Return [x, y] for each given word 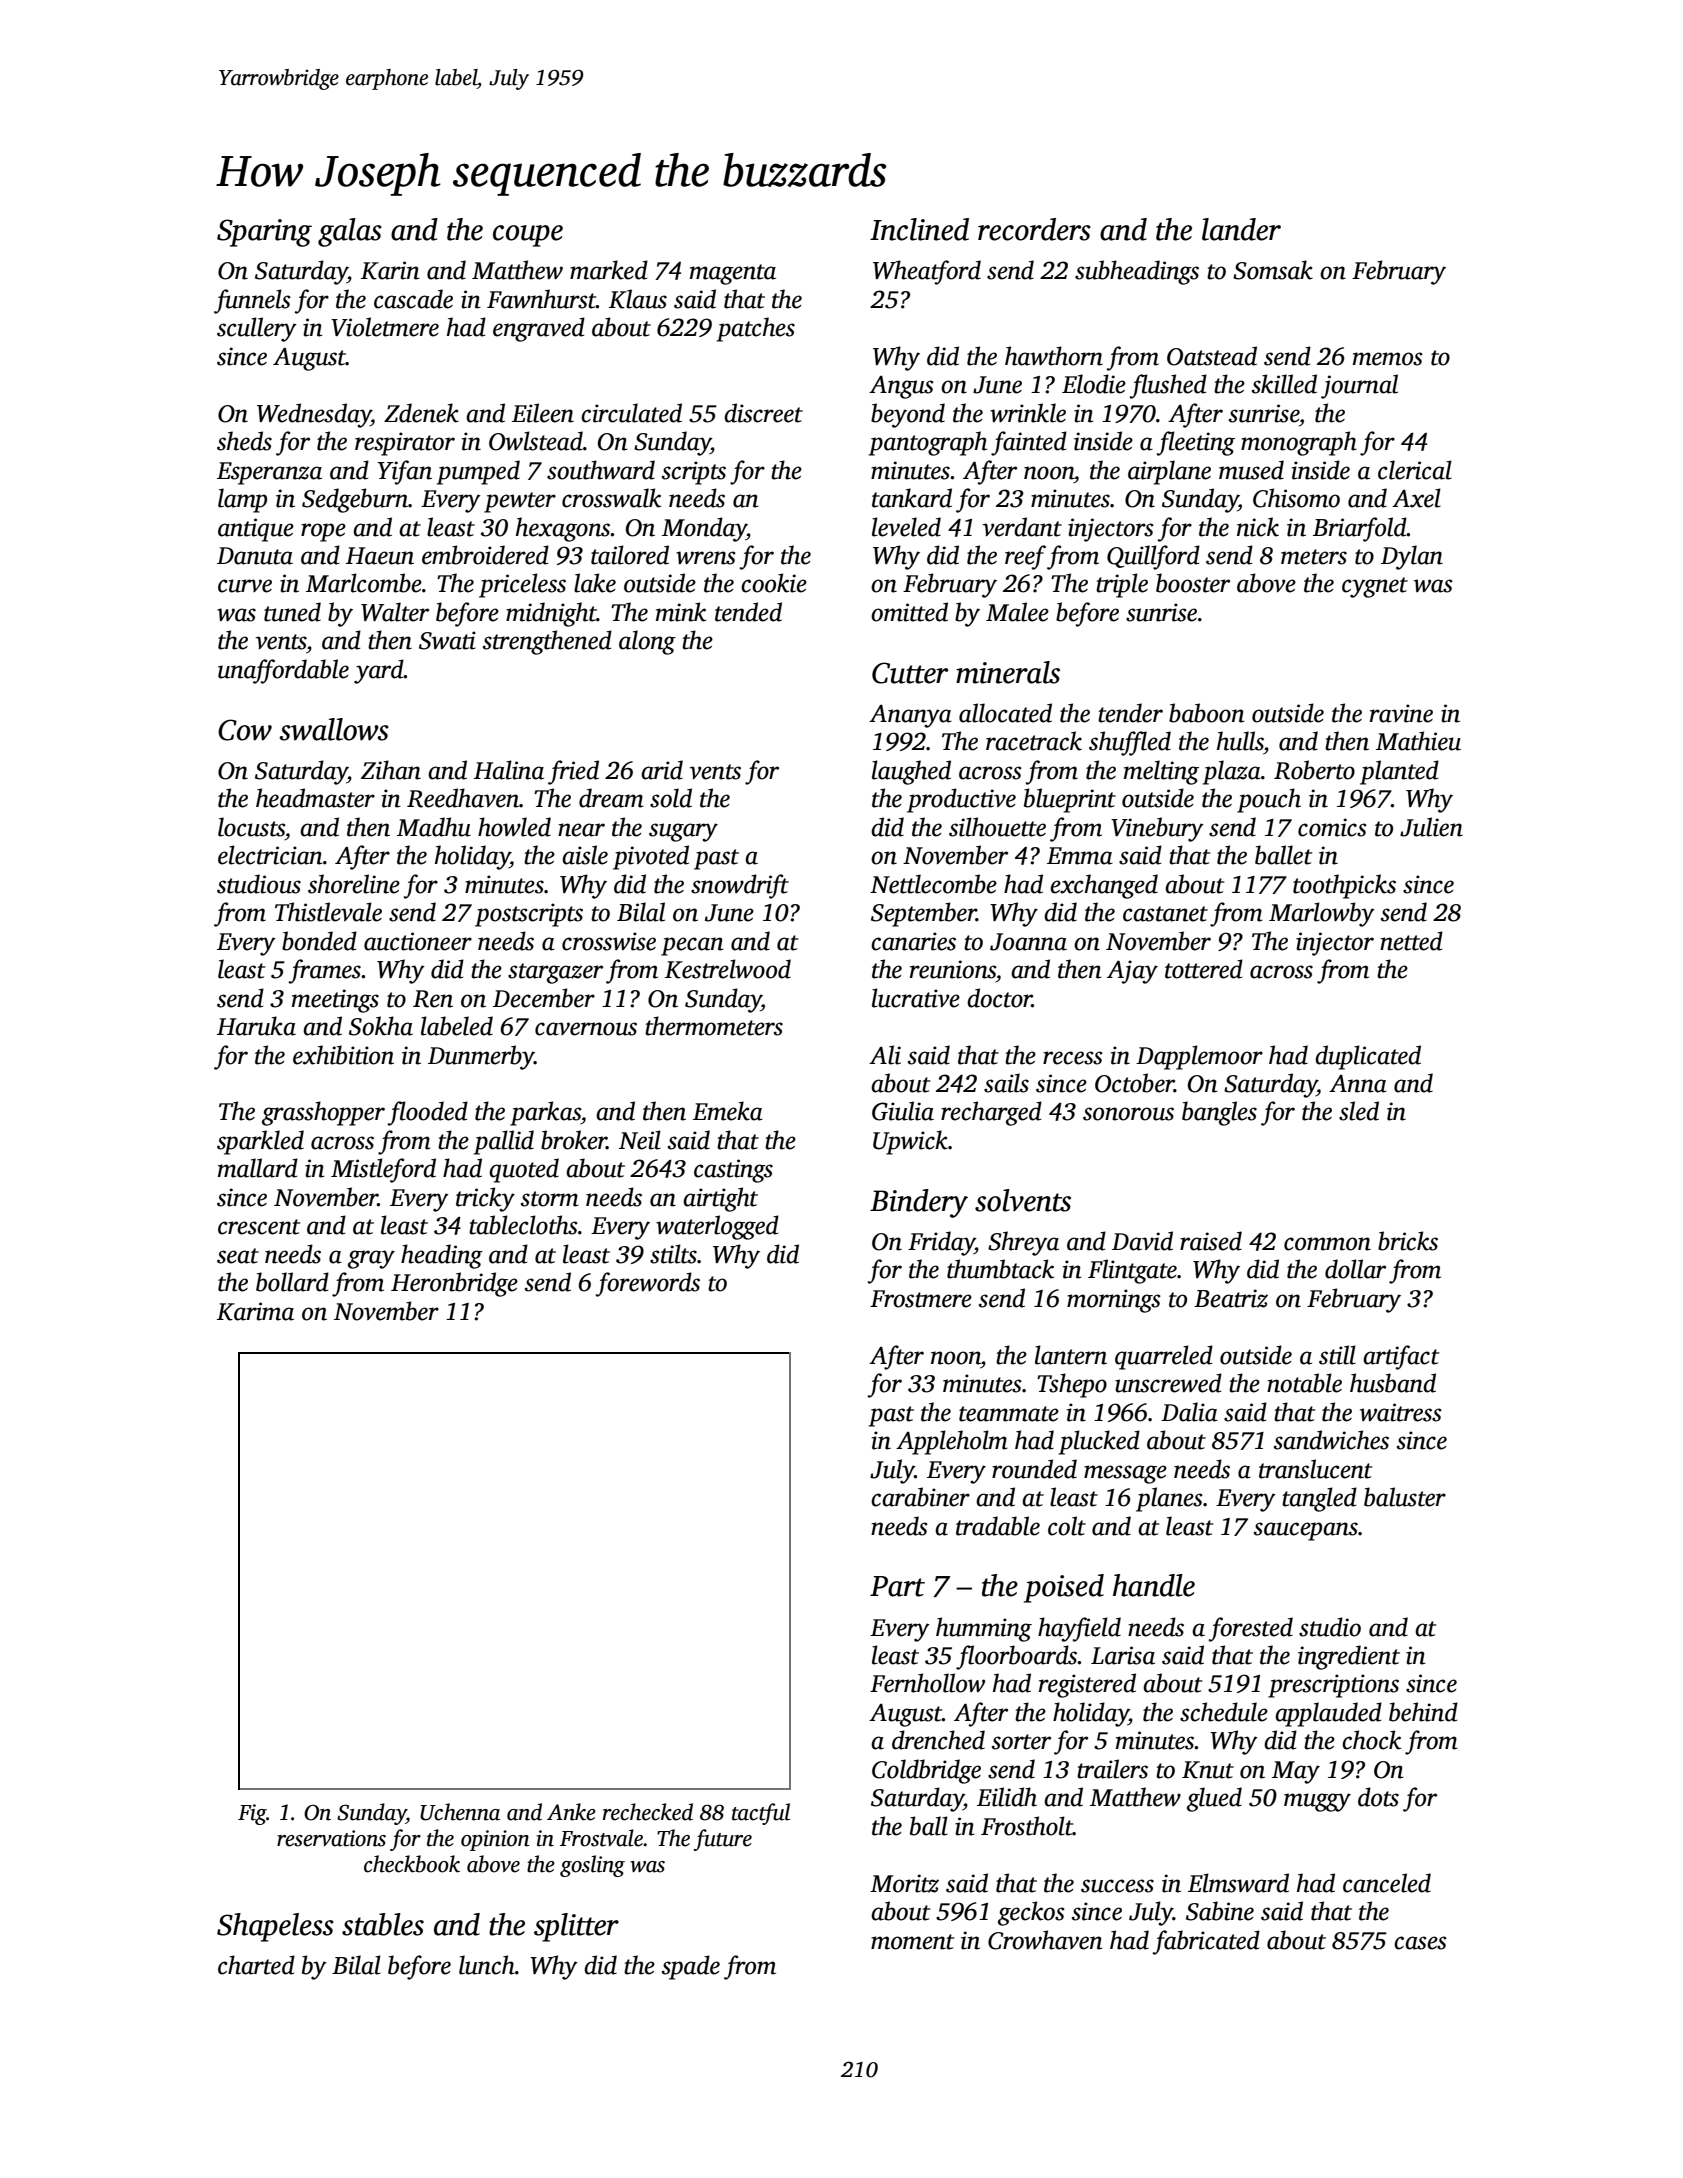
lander [1241, 229]
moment [912, 1942]
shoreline [354, 884]
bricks [1408, 1241]
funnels [252, 301]
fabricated [1206, 1942]
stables [383, 1924]
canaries [913, 941]
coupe [528, 236]
